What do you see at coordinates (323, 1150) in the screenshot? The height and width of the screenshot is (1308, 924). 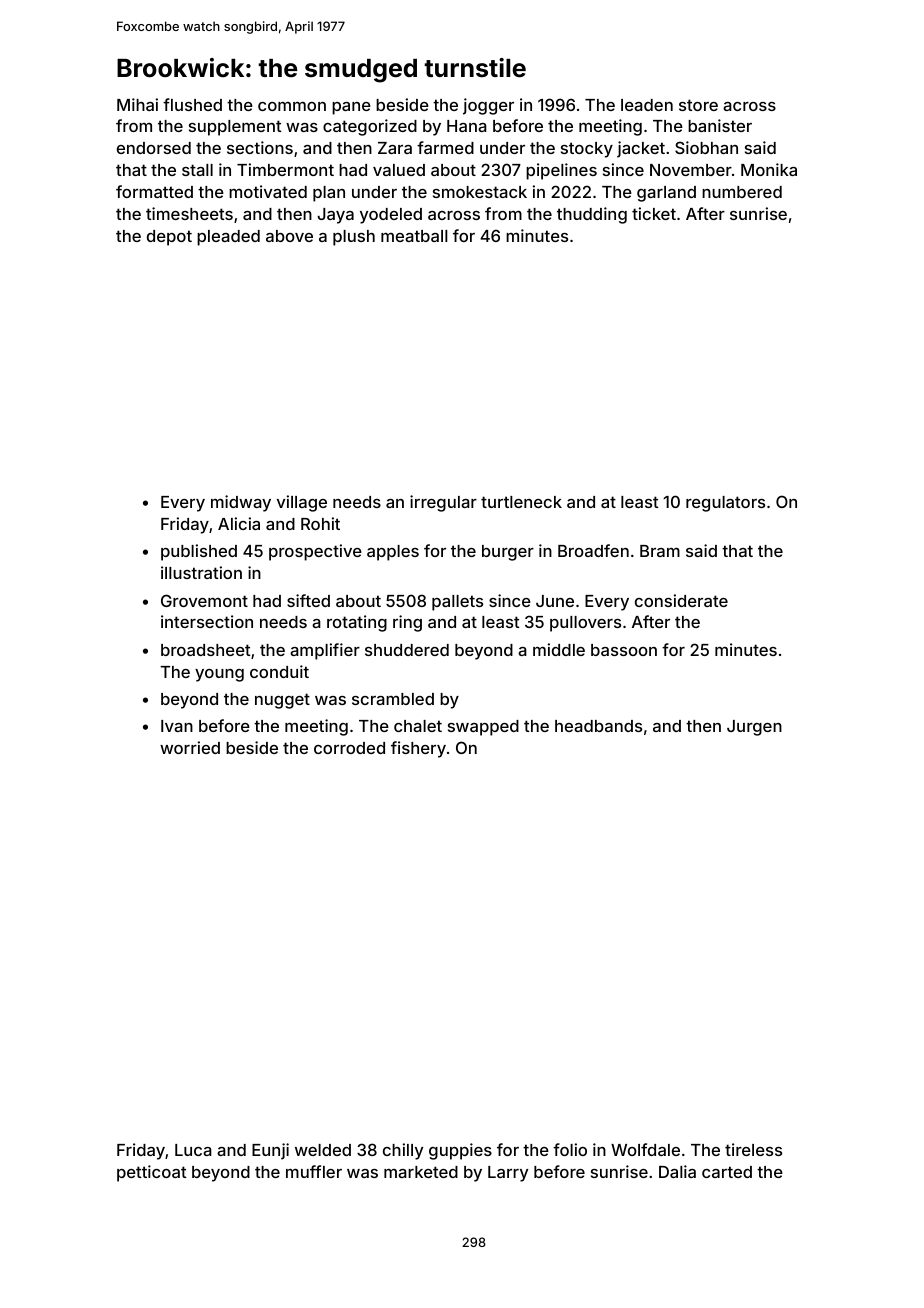 I see `welded` at bounding box center [323, 1150].
